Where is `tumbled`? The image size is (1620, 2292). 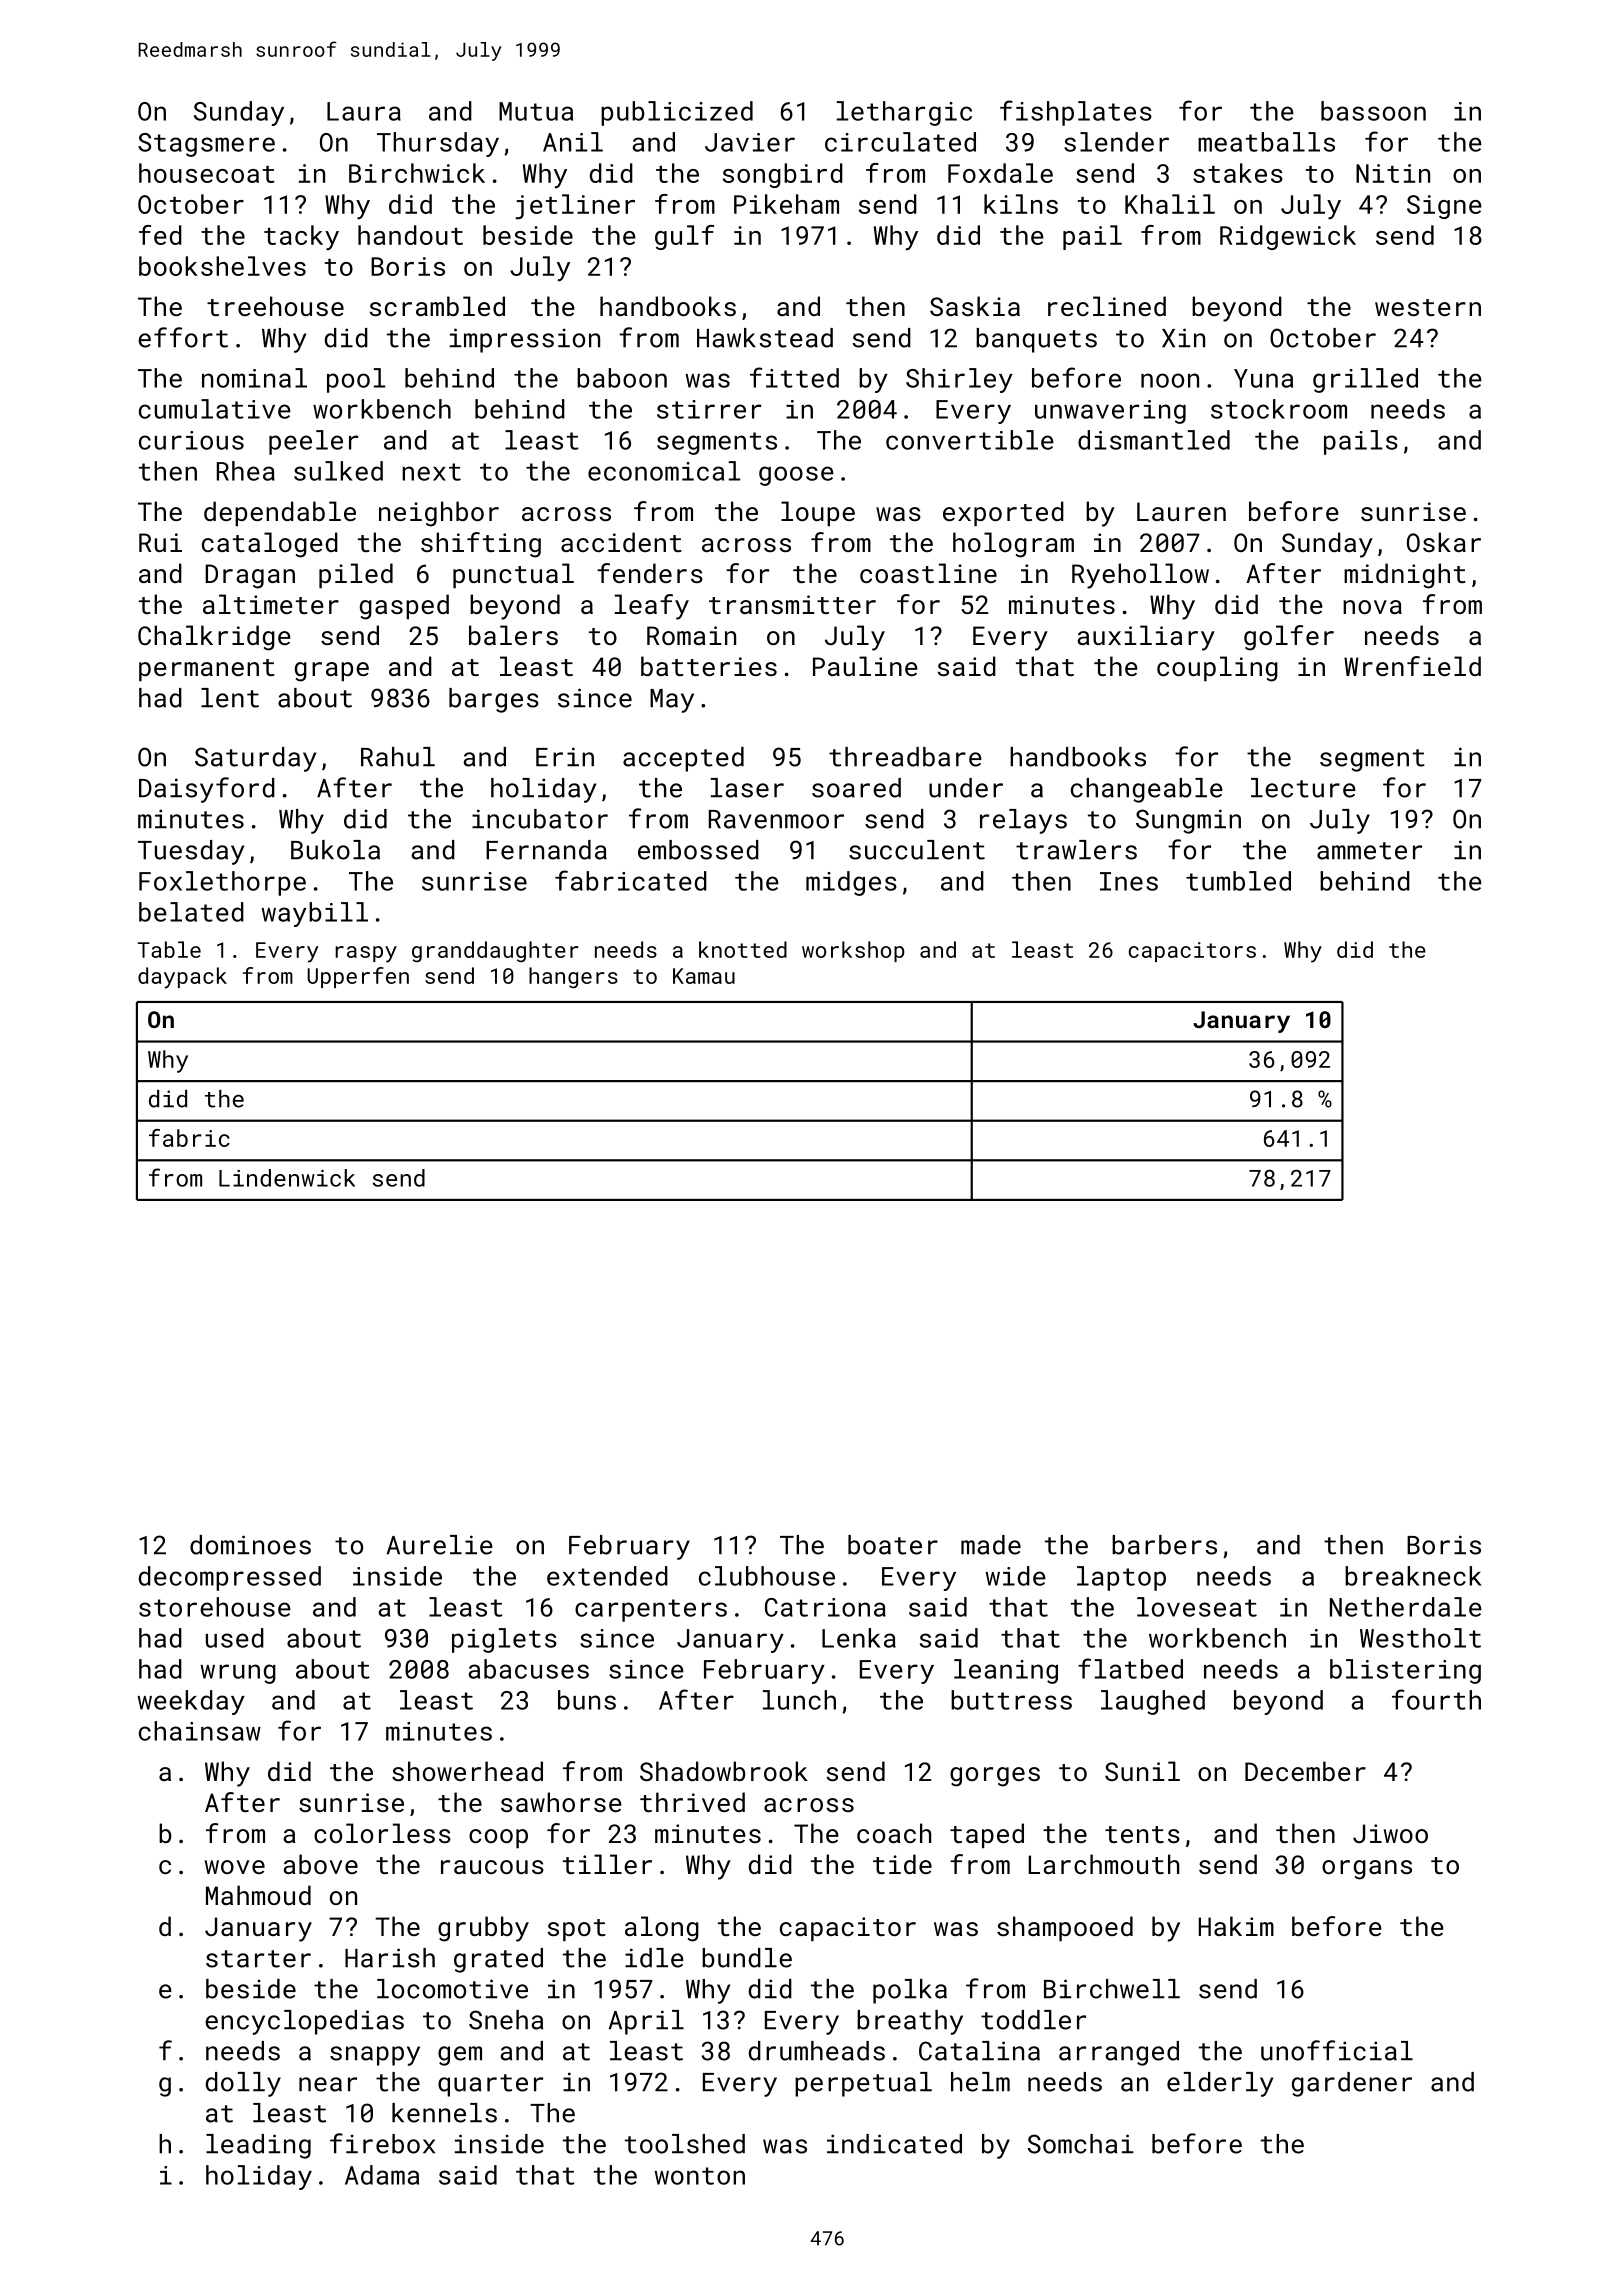
tumbled is located at coordinates (1238, 881).
